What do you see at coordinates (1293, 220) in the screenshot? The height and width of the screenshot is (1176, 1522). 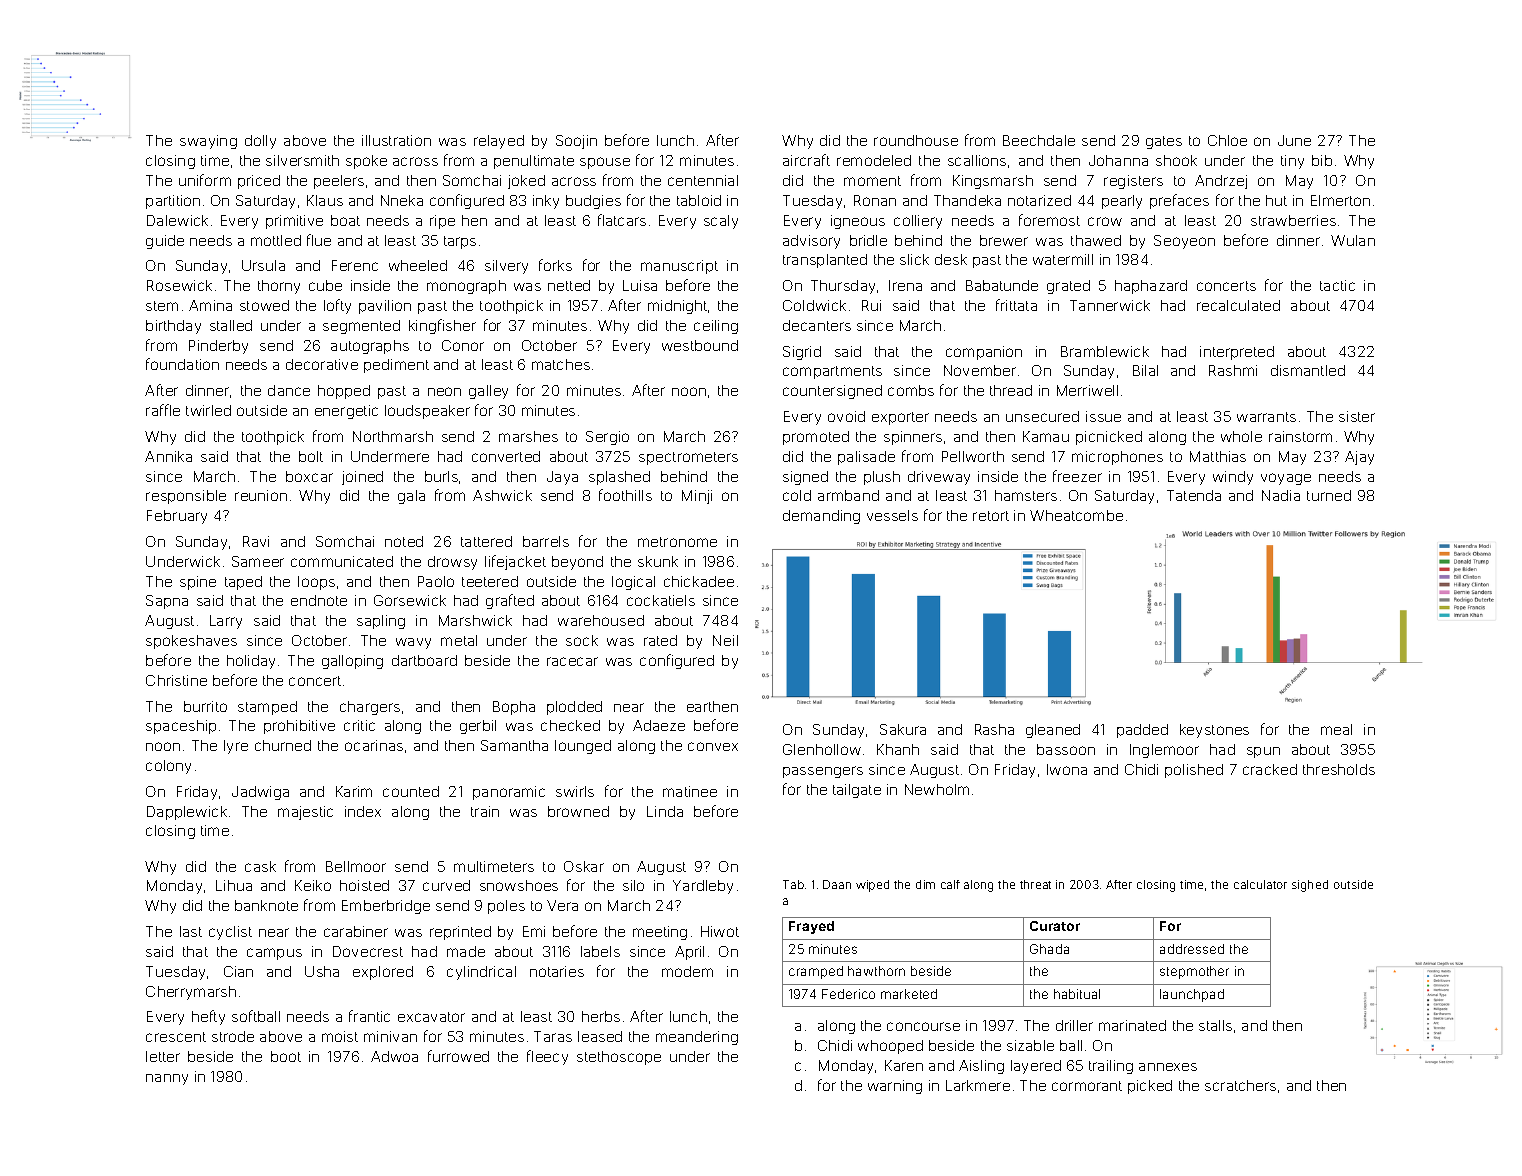 I see `strawberries` at bounding box center [1293, 220].
